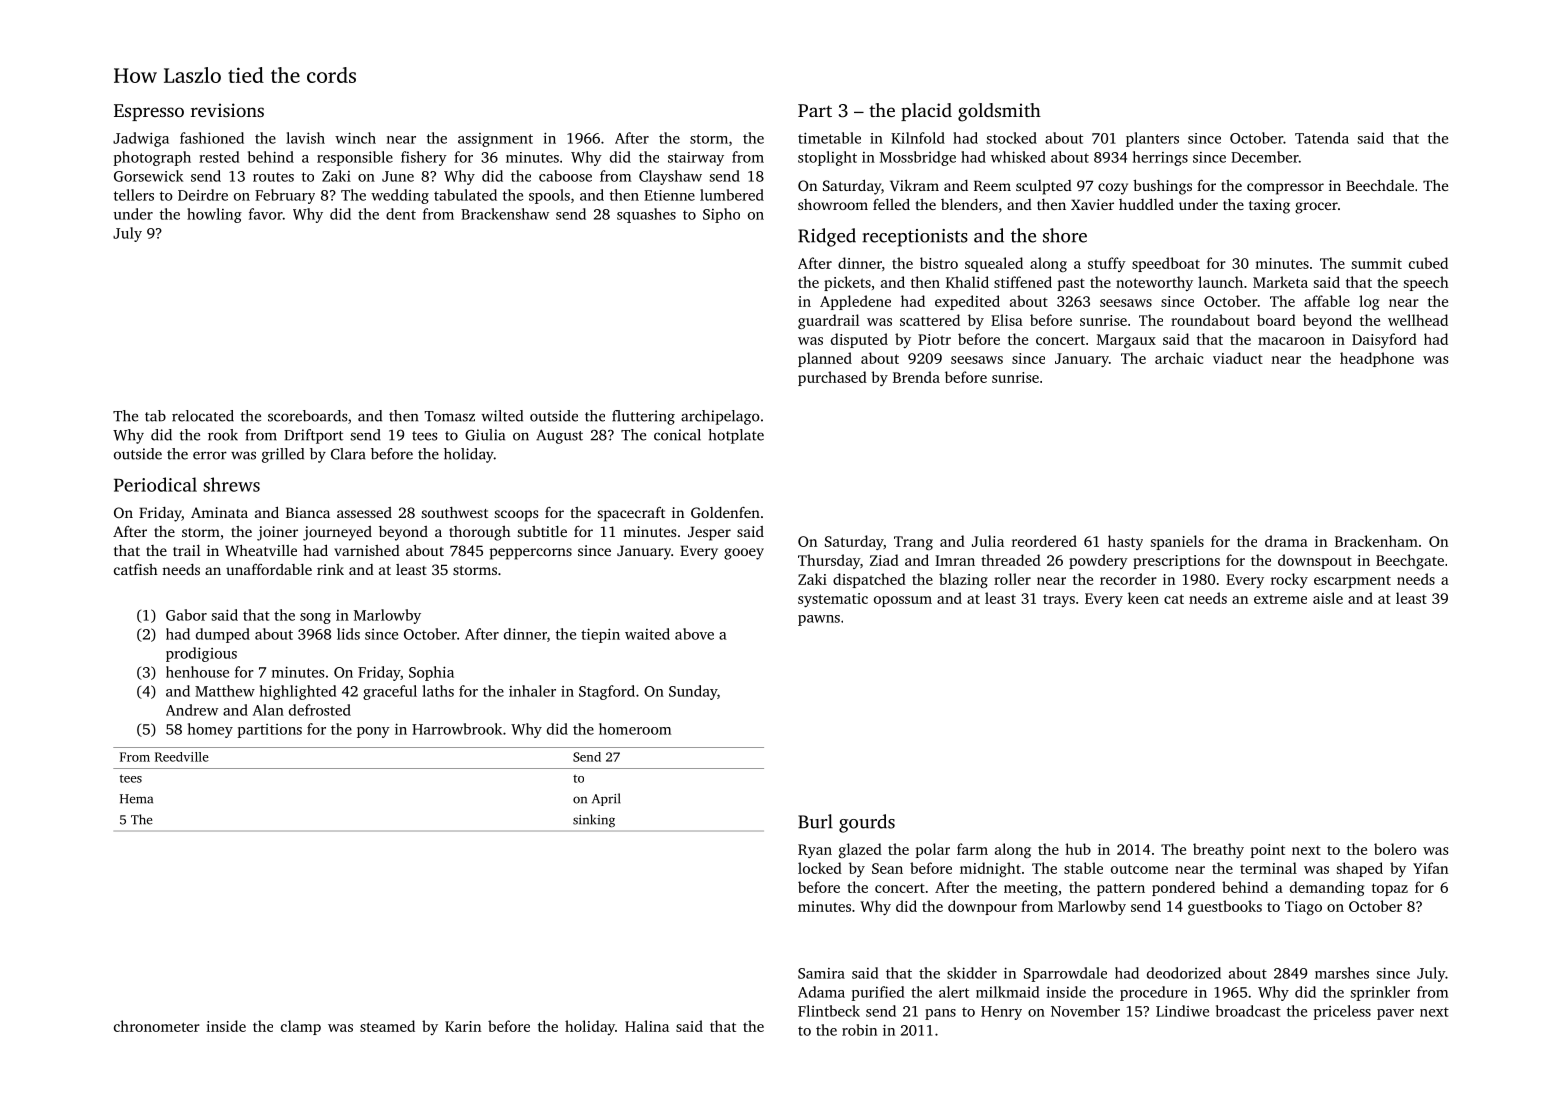 The width and height of the page is (1562, 1105). I want to click on relocated, so click(203, 416).
